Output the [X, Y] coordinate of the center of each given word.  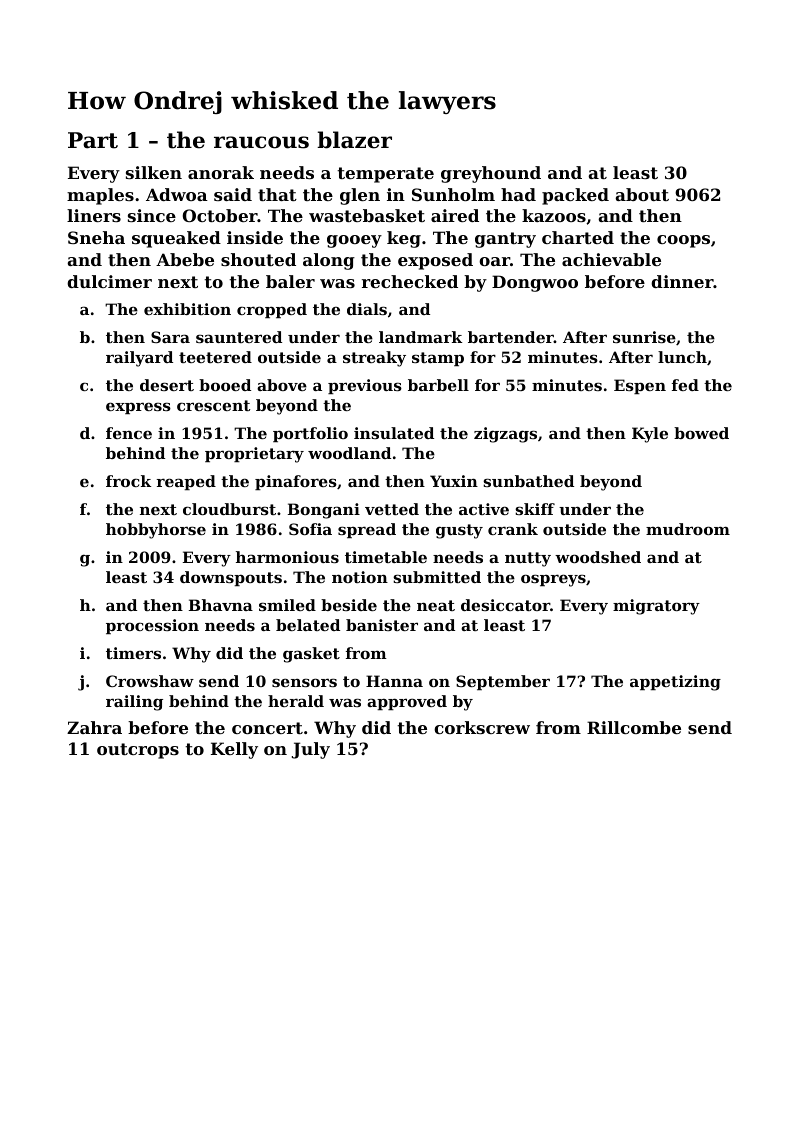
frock [128, 481]
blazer [354, 140]
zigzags [505, 435]
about [642, 194]
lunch [682, 357]
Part [93, 140]
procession [152, 626]
